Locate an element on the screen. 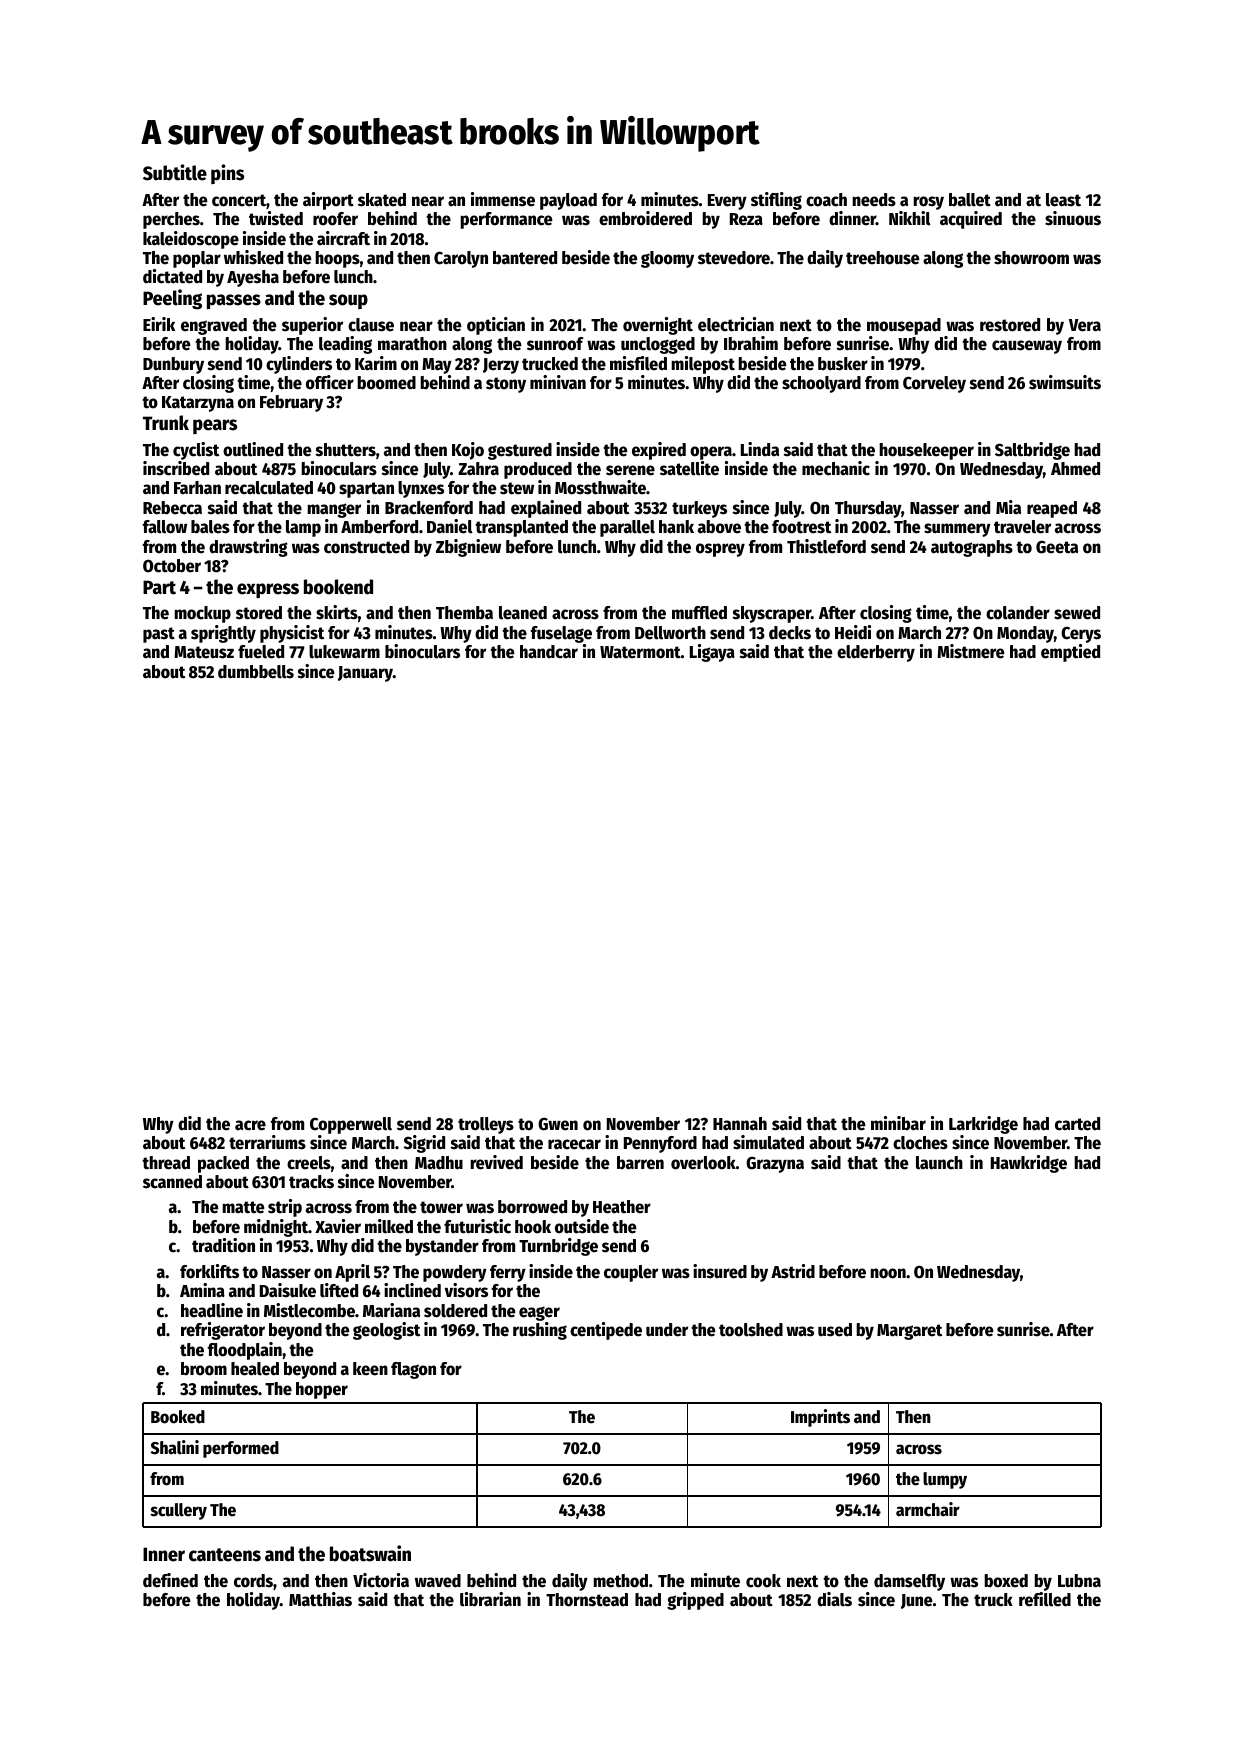 The height and width of the screenshot is (1759, 1244). armchair is located at coordinates (928, 1509).
